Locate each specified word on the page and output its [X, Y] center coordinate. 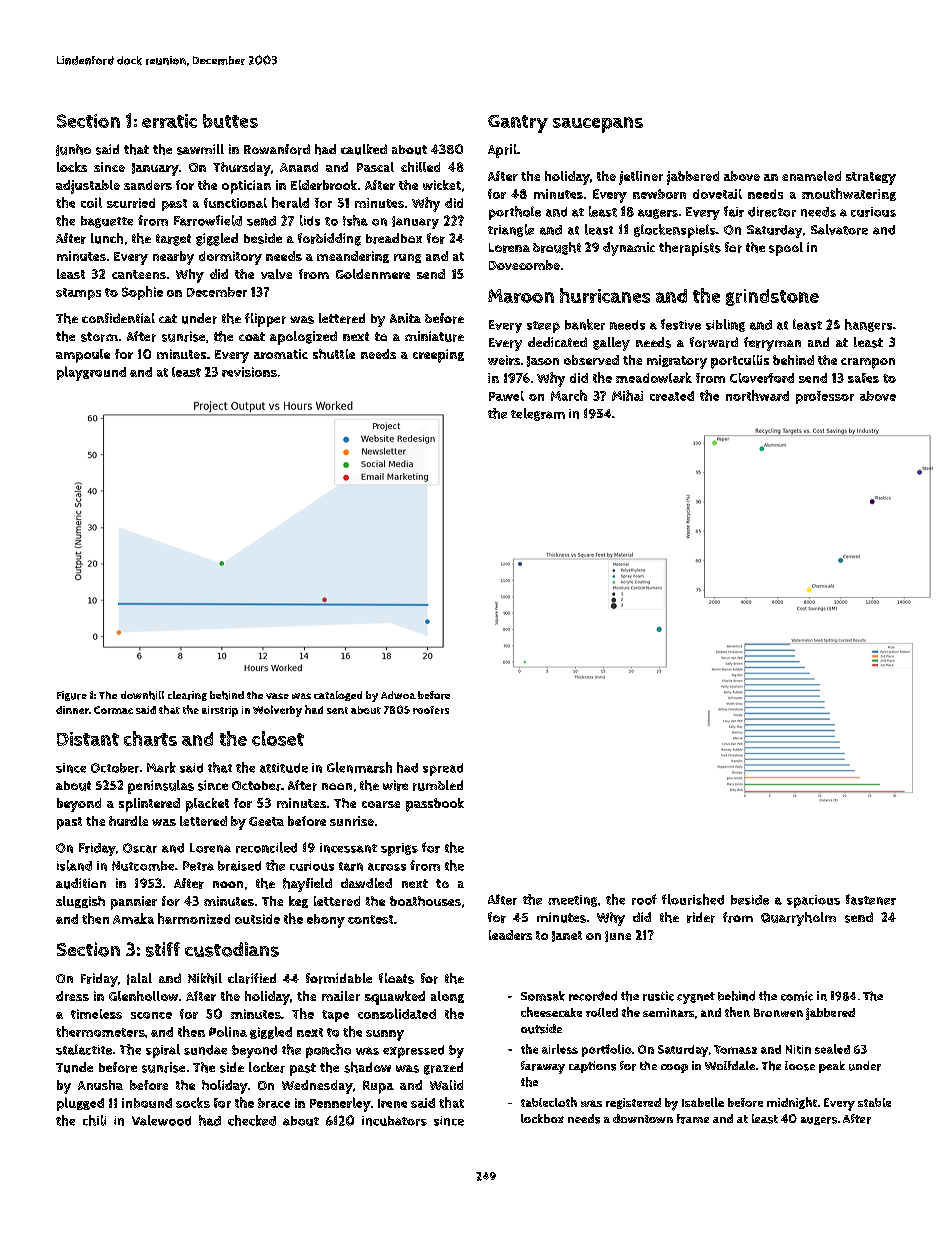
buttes [230, 121]
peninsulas [161, 787]
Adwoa [398, 695]
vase [277, 696]
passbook [435, 805]
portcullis [740, 362]
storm [99, 337]
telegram [538, 414]
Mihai [627, 395]
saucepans [598, 125]
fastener [871, 899]
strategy [871, 178]
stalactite [84, 1049]
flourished [693, 899]
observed [591, 360]
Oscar [140, 848]
